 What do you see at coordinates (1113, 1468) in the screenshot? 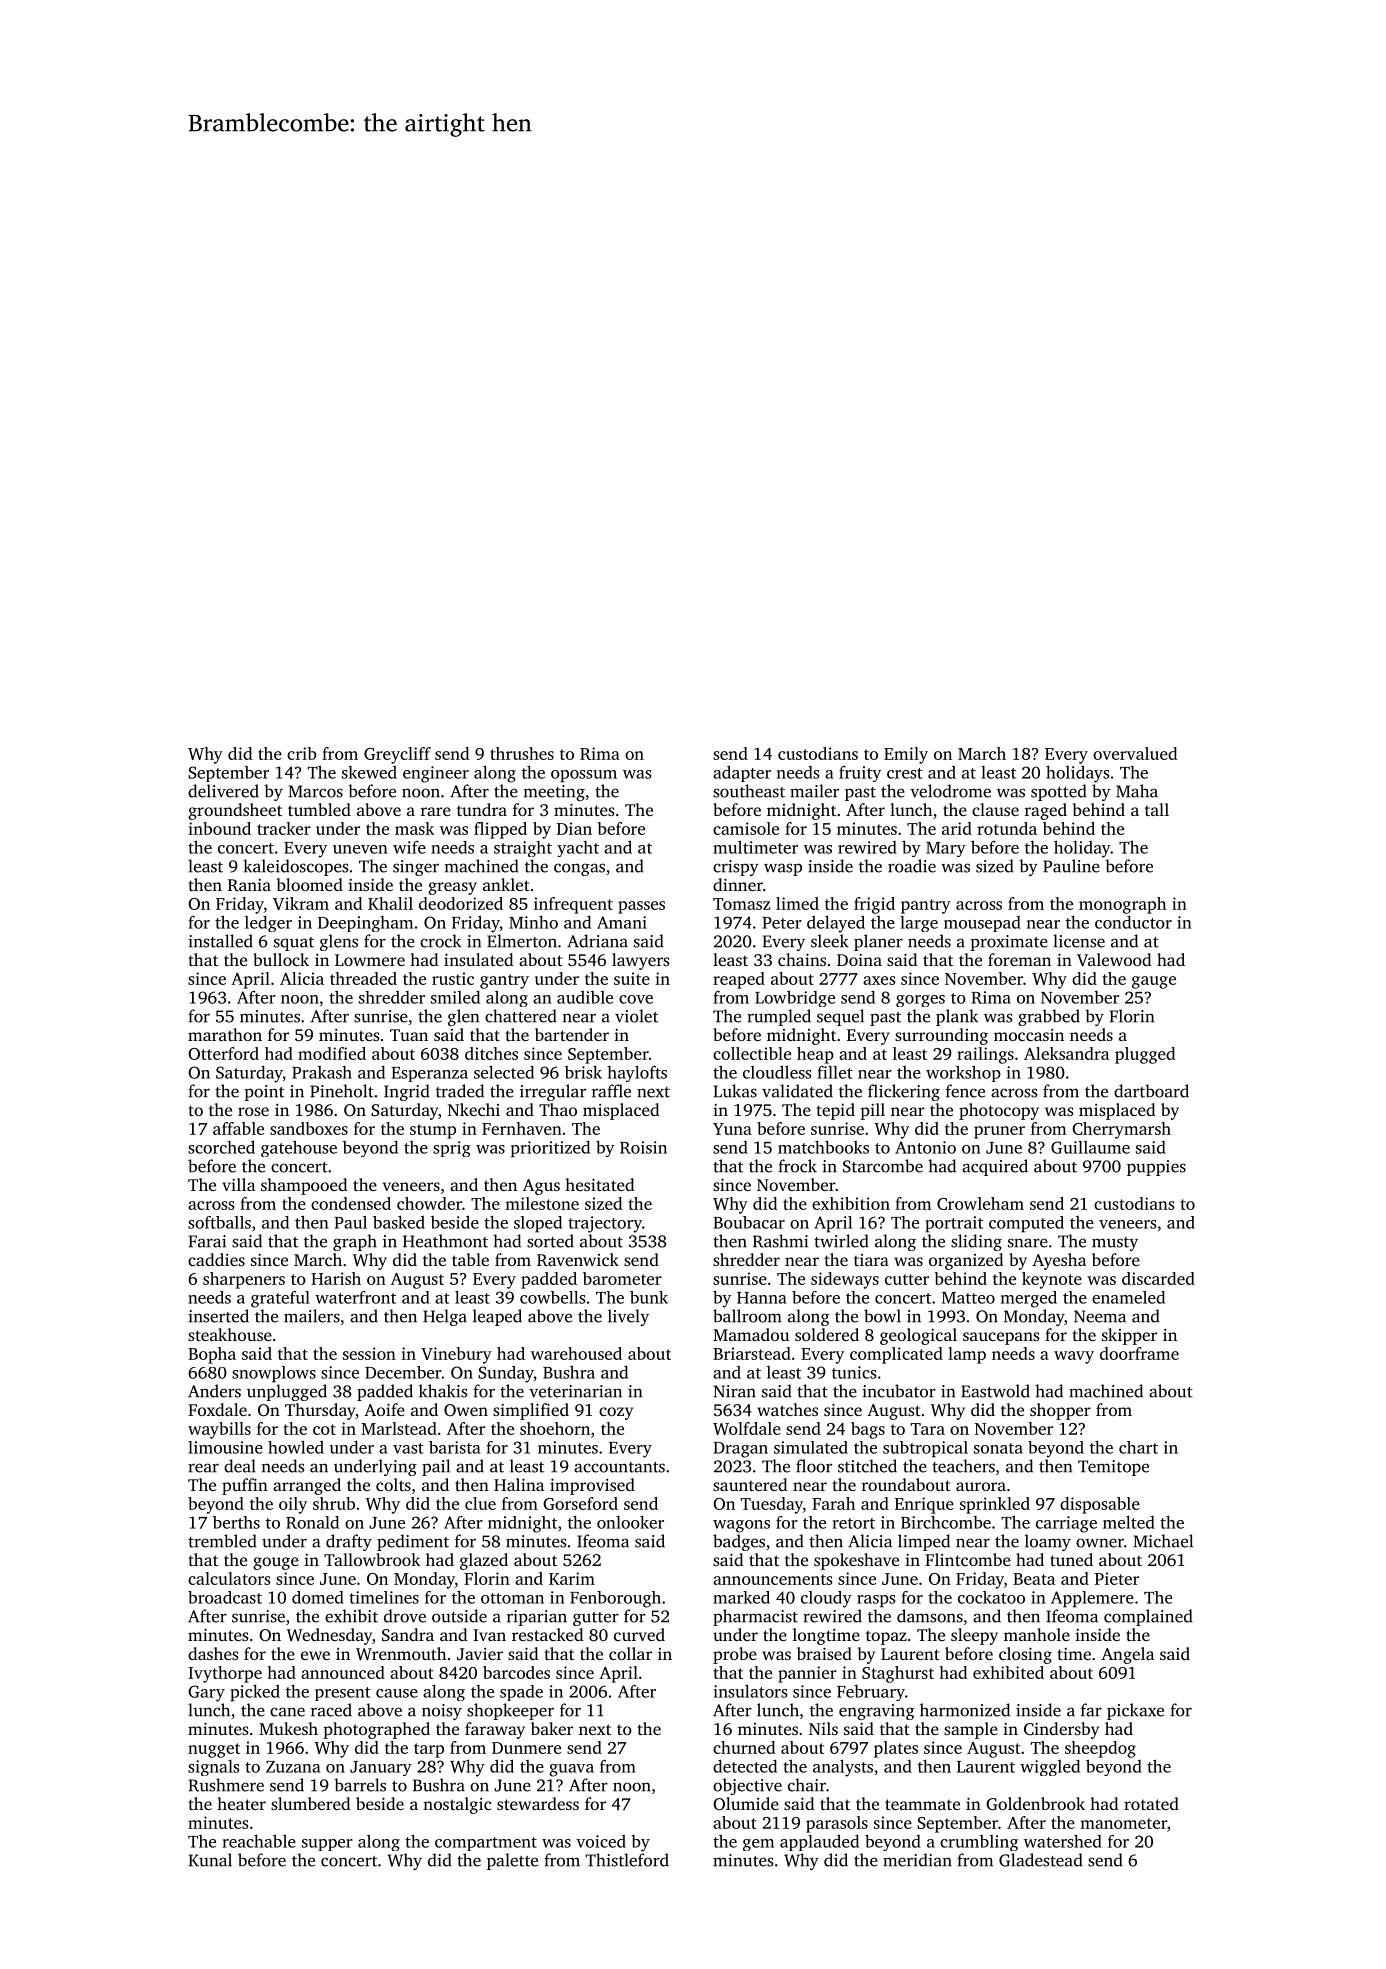
I see `Temitope` at bounding box center [1113, 1468].
